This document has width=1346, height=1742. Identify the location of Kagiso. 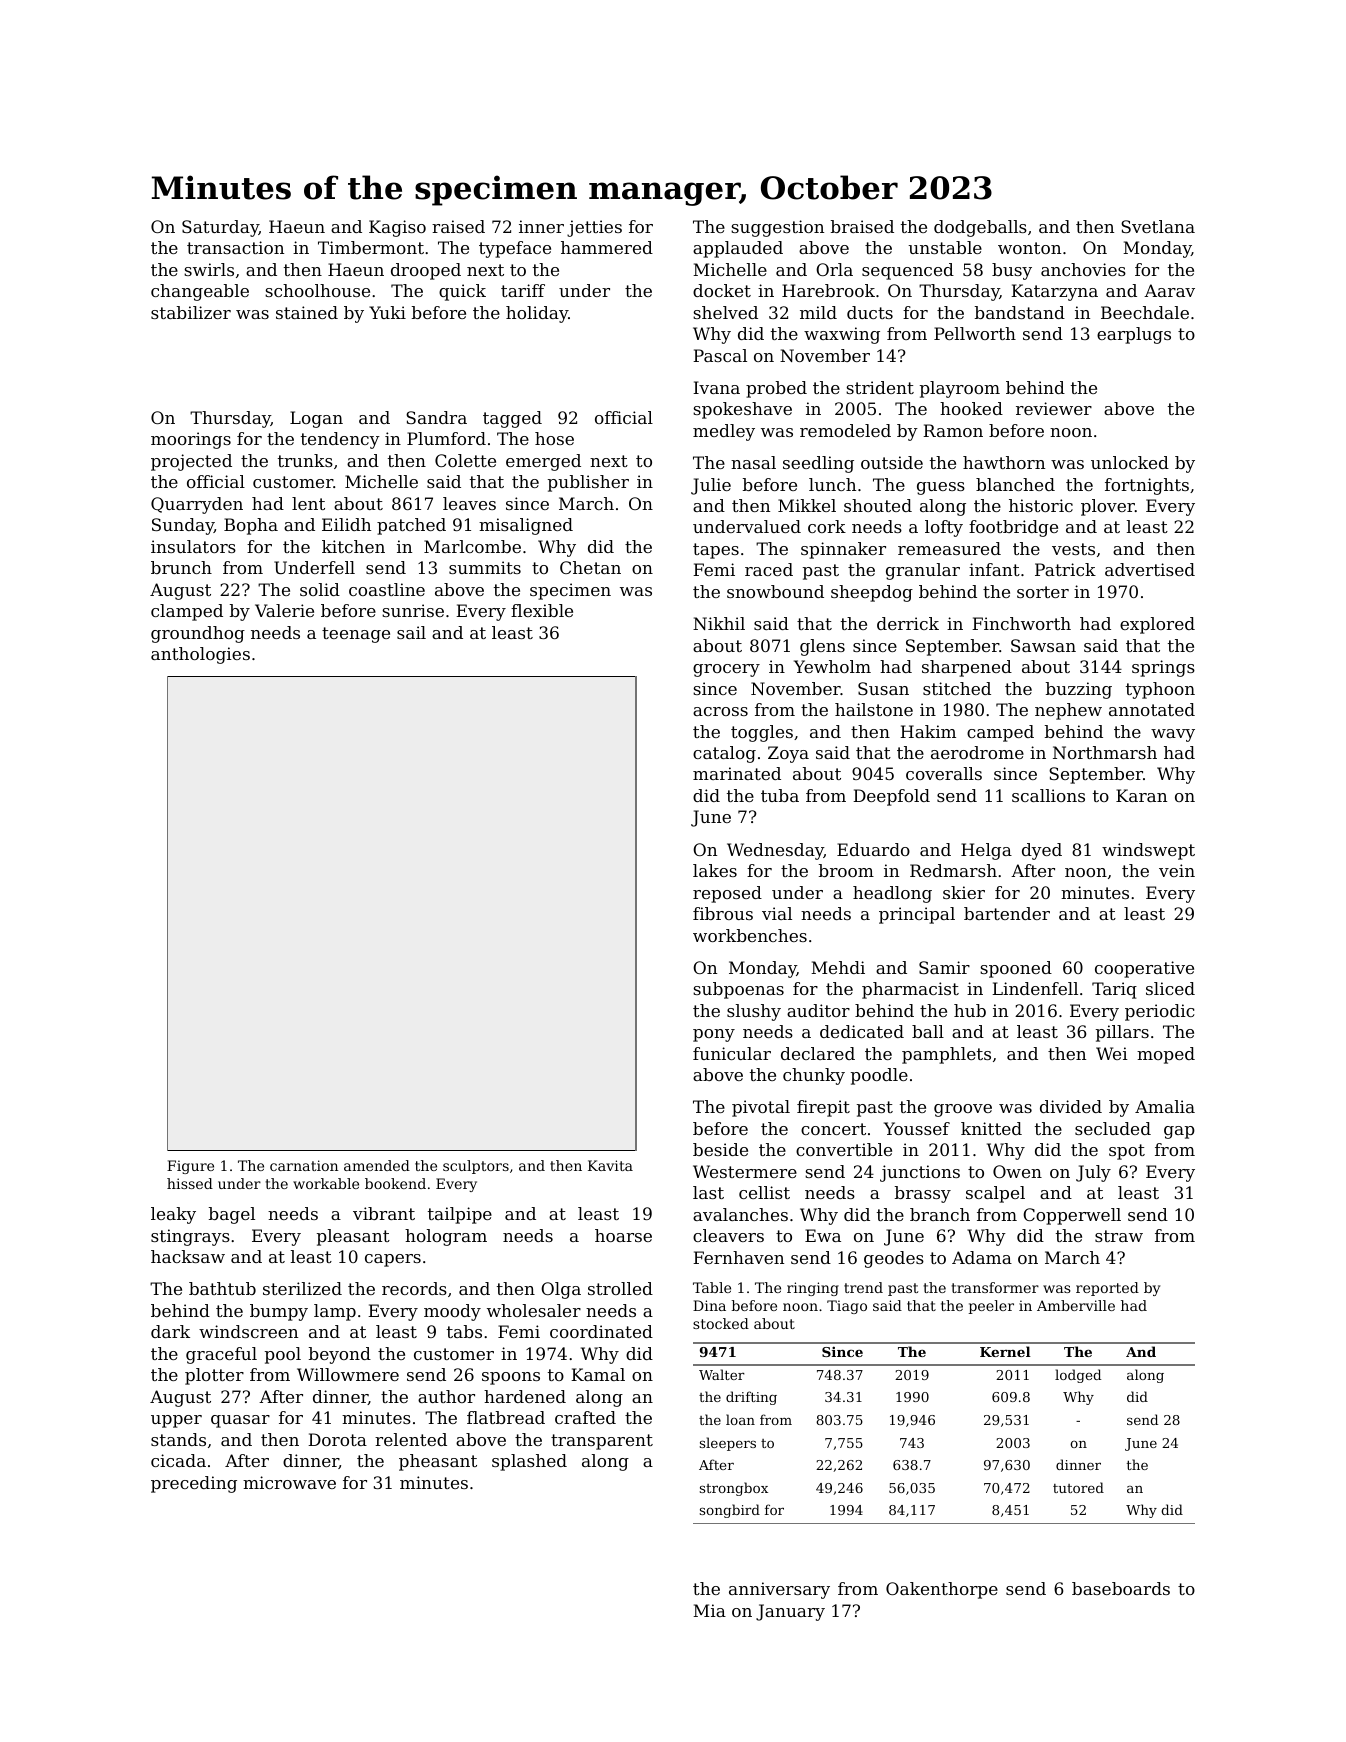
(397, 228).
